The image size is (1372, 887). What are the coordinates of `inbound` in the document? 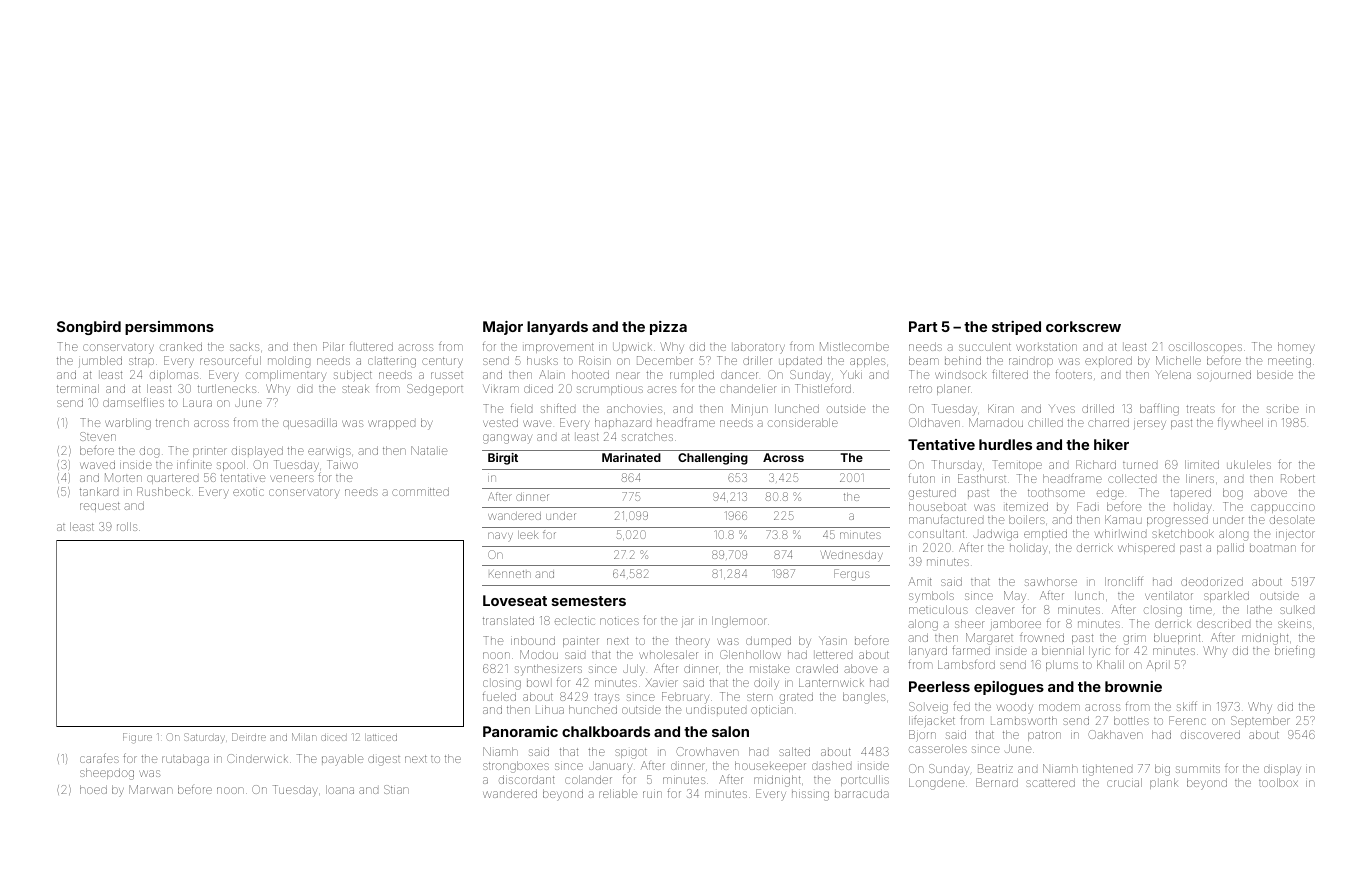 It's located at (533, 640).
